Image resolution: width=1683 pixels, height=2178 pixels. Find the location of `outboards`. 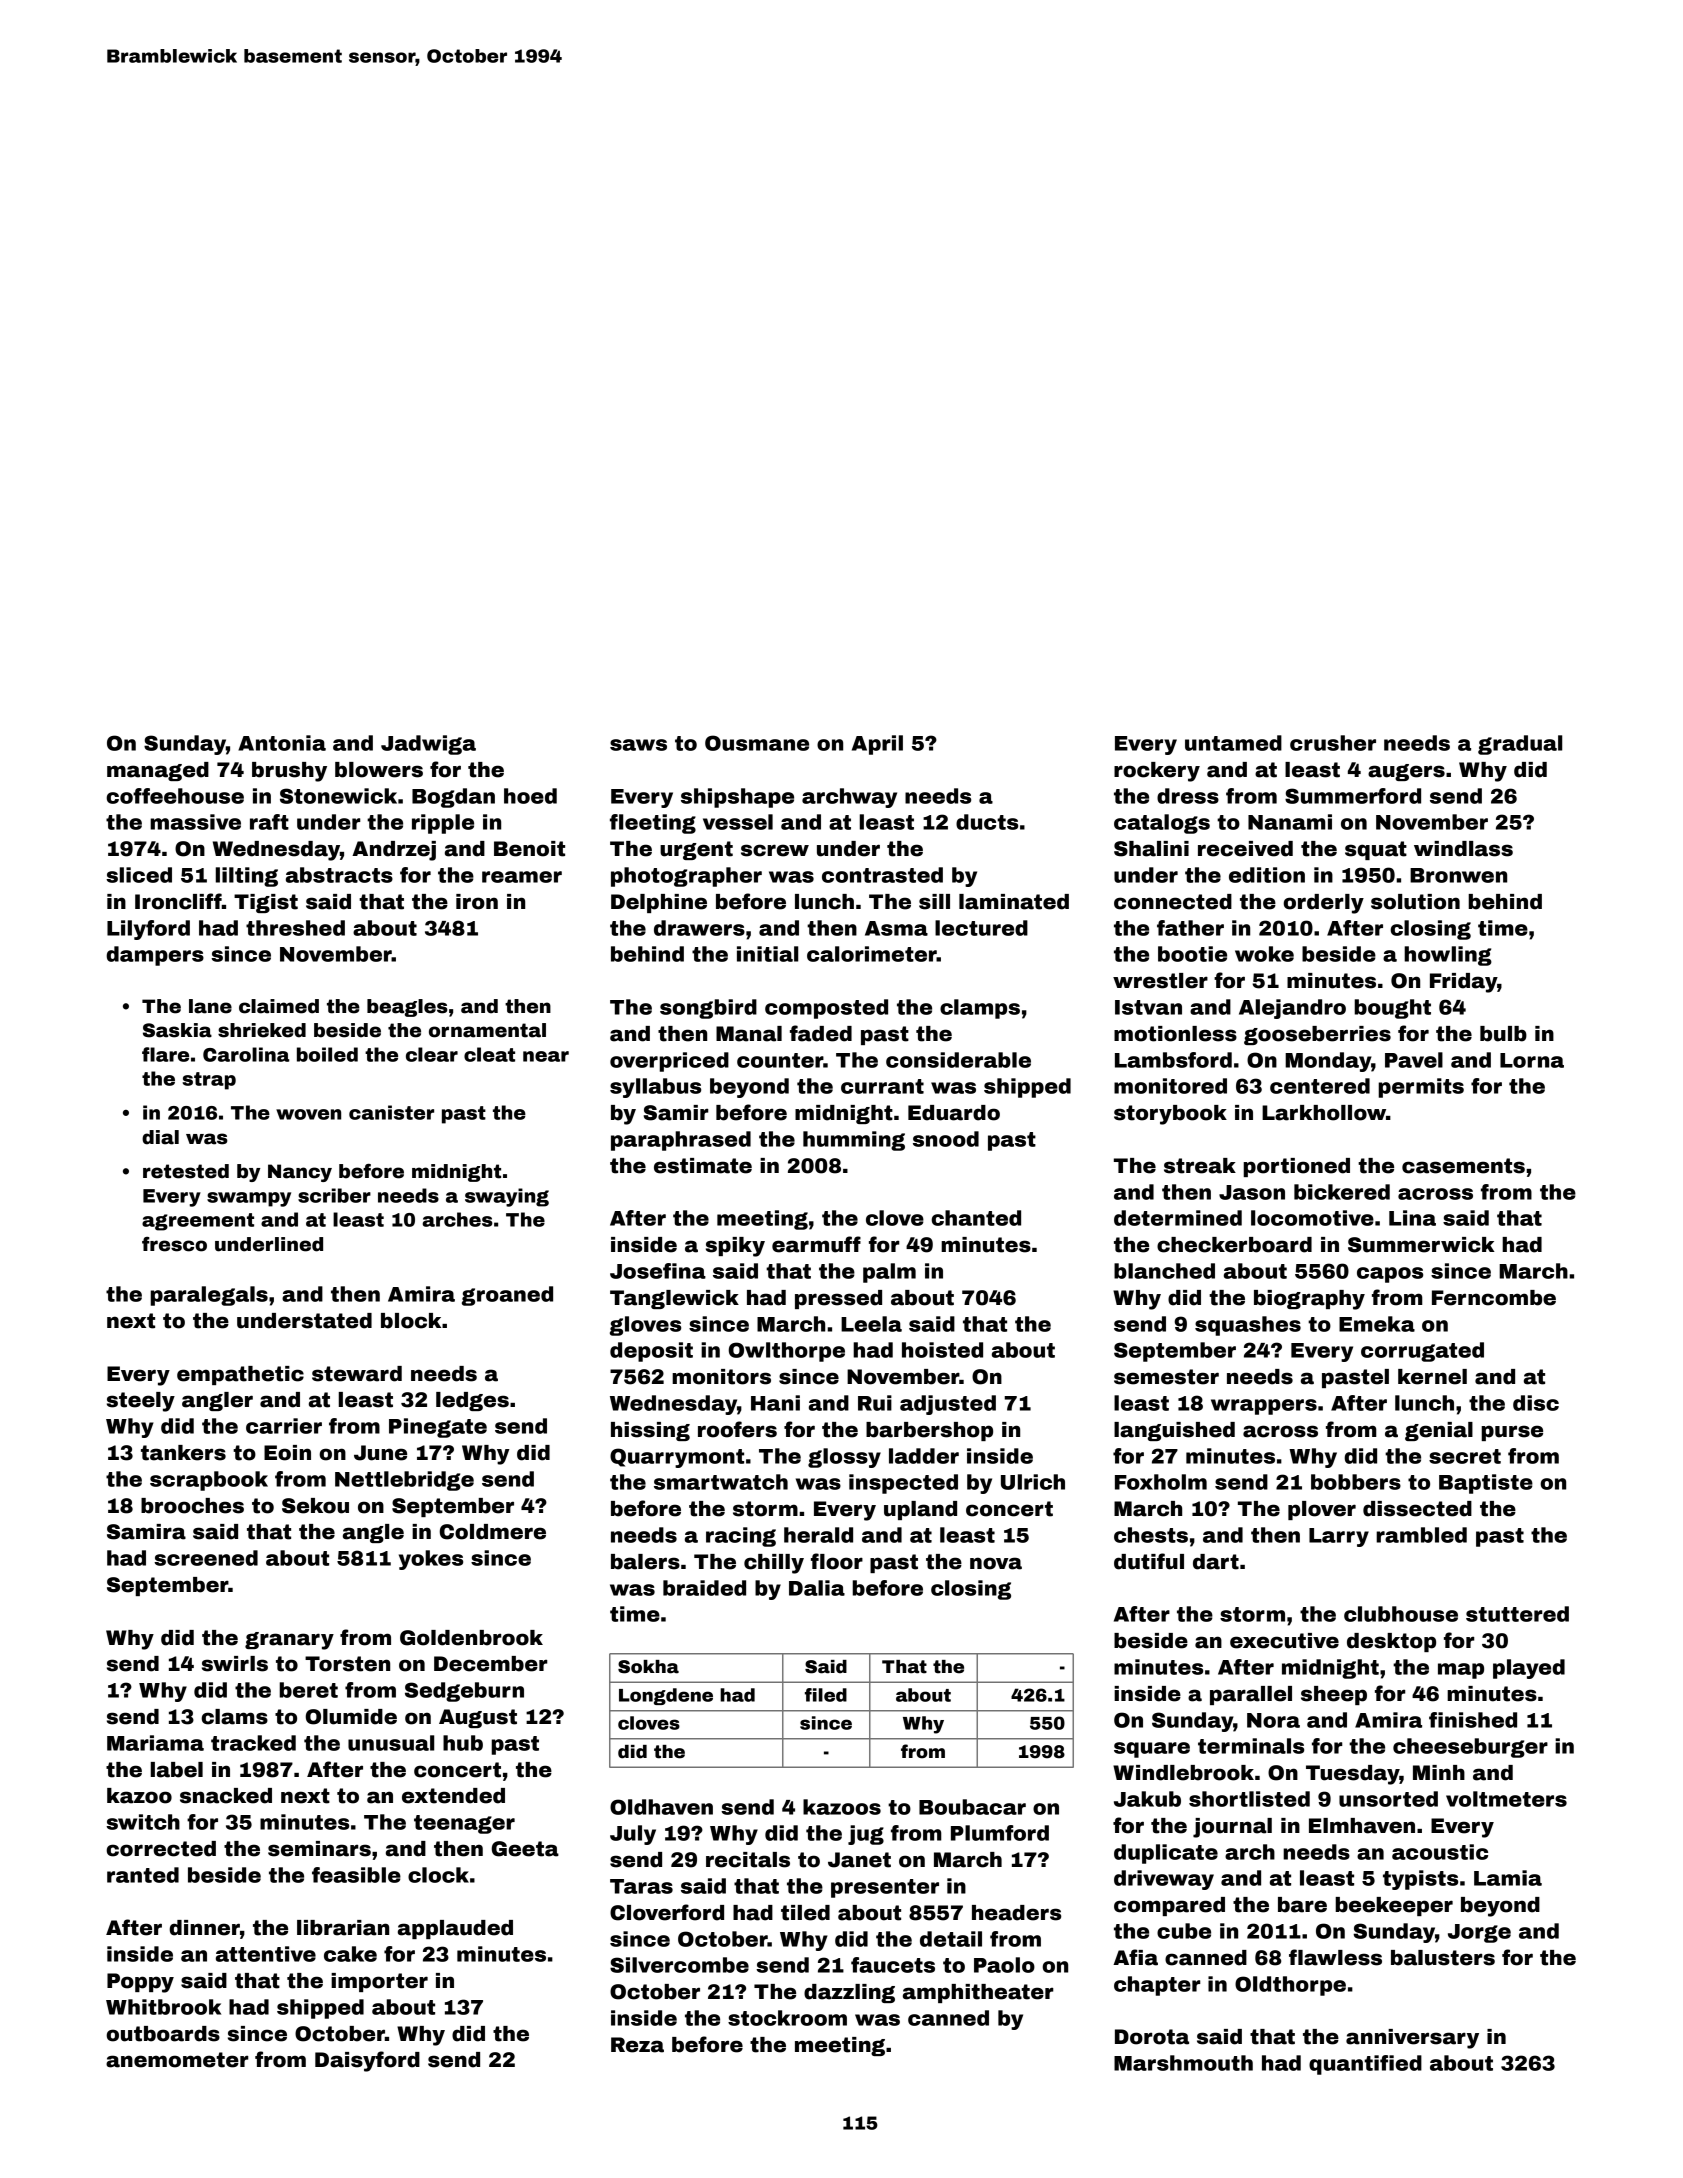

outboards is located at coordinates (163, 2034).
